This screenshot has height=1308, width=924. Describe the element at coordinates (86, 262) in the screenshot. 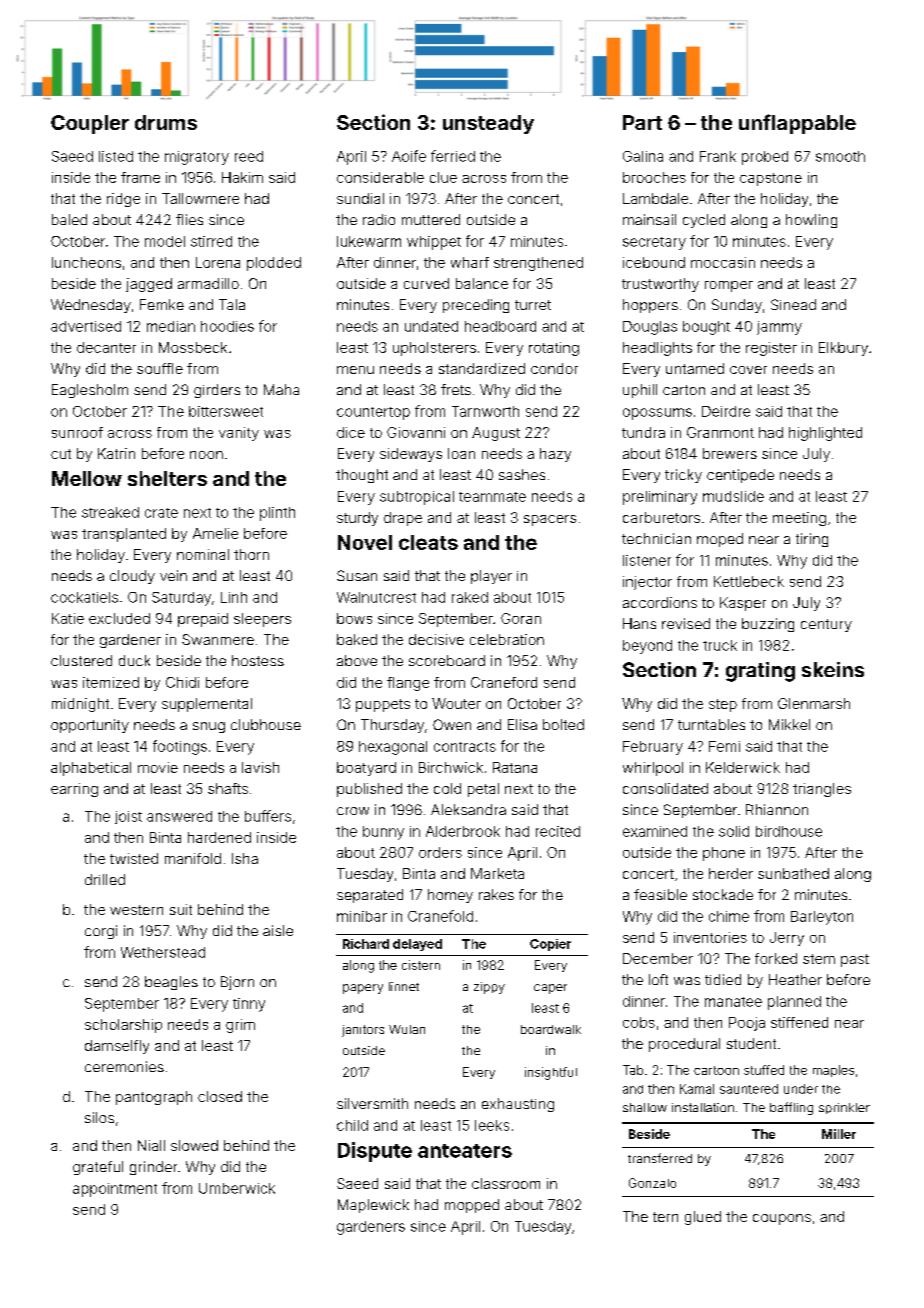

I see `luncheons` at that location.
